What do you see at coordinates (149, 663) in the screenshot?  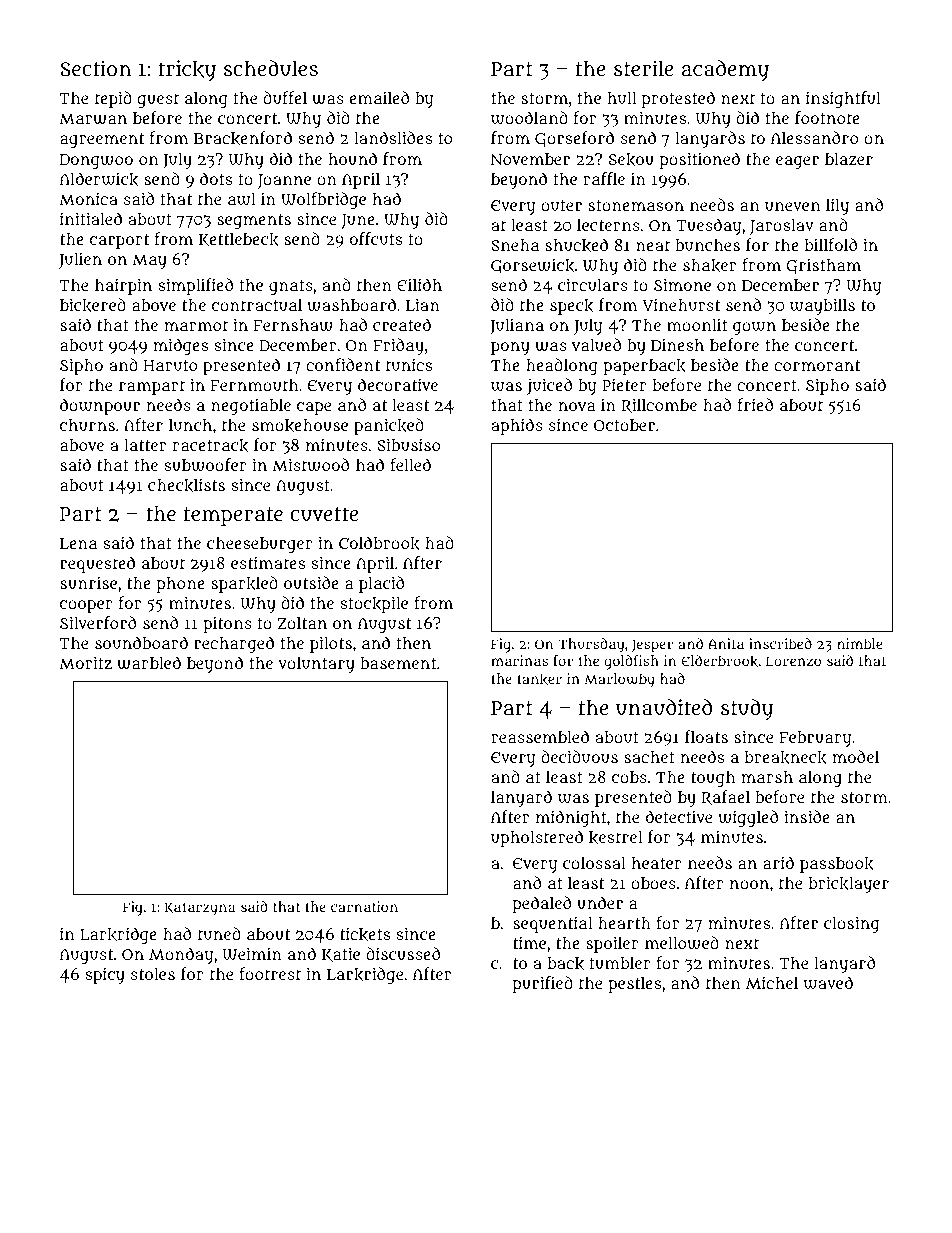 I see `warbled` at bounding box center [149, 663].
